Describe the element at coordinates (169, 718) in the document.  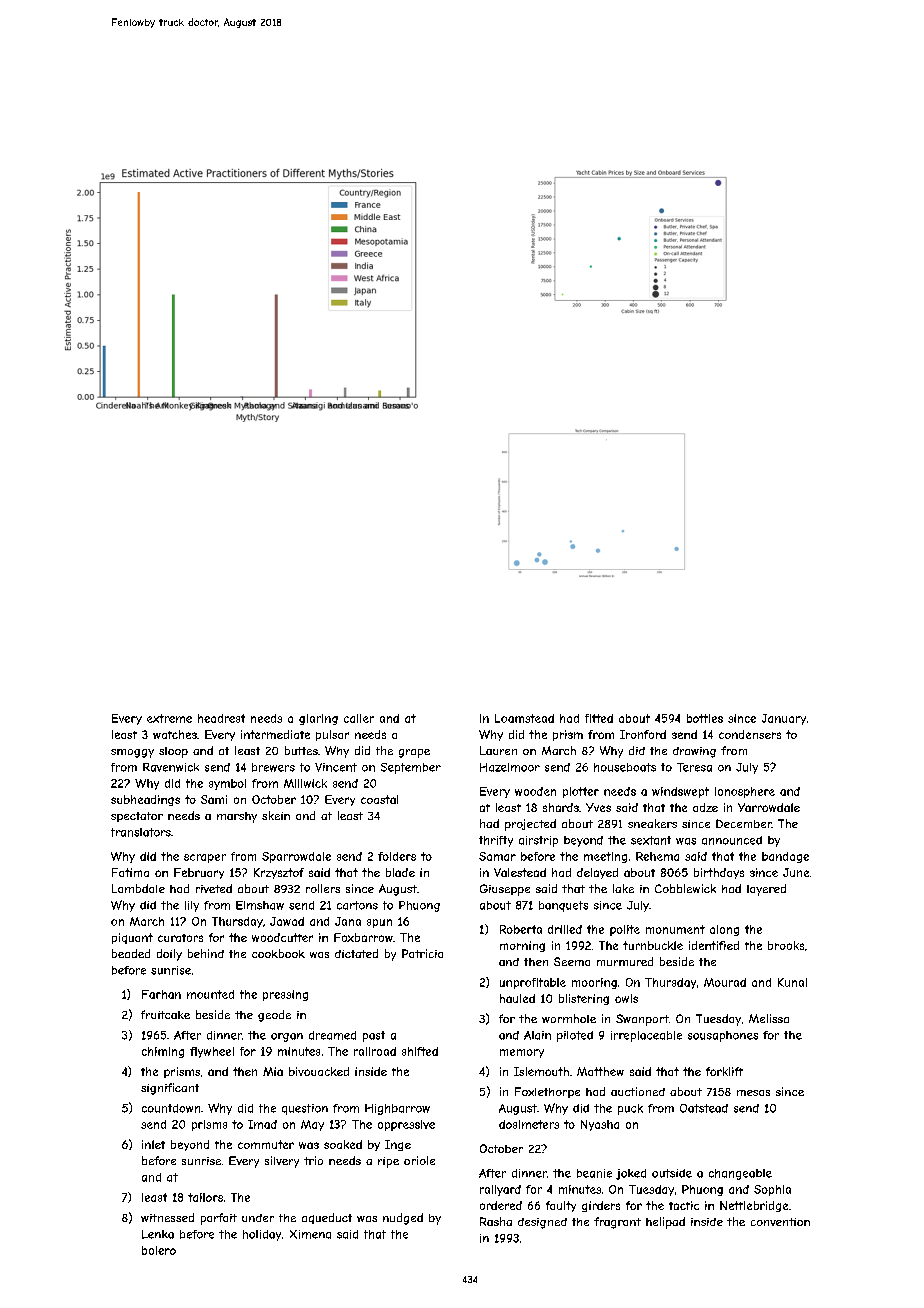
I see `extreme` at that location.
